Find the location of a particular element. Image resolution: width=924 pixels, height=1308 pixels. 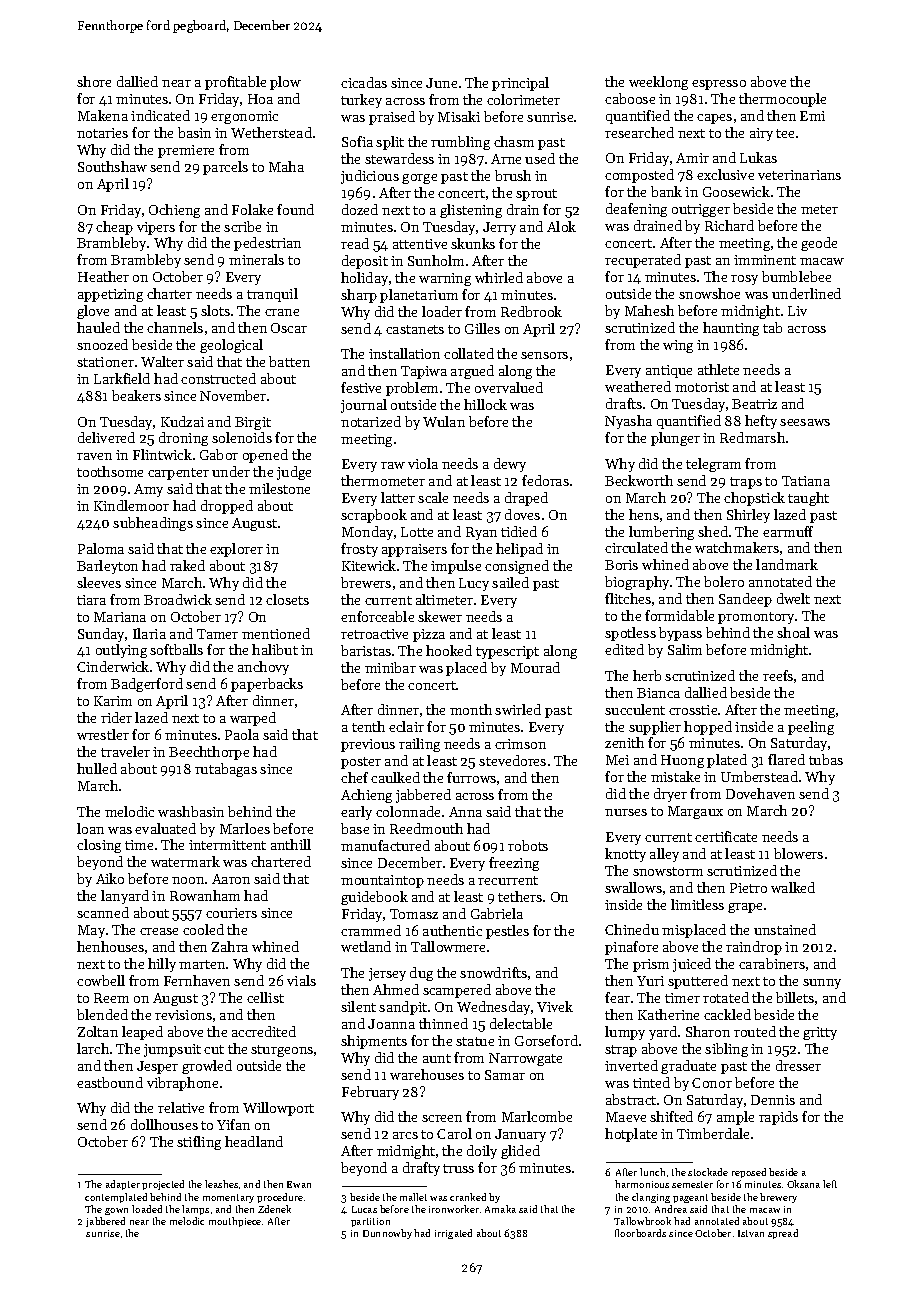

guidebook is located at coordinates (374, 898).
